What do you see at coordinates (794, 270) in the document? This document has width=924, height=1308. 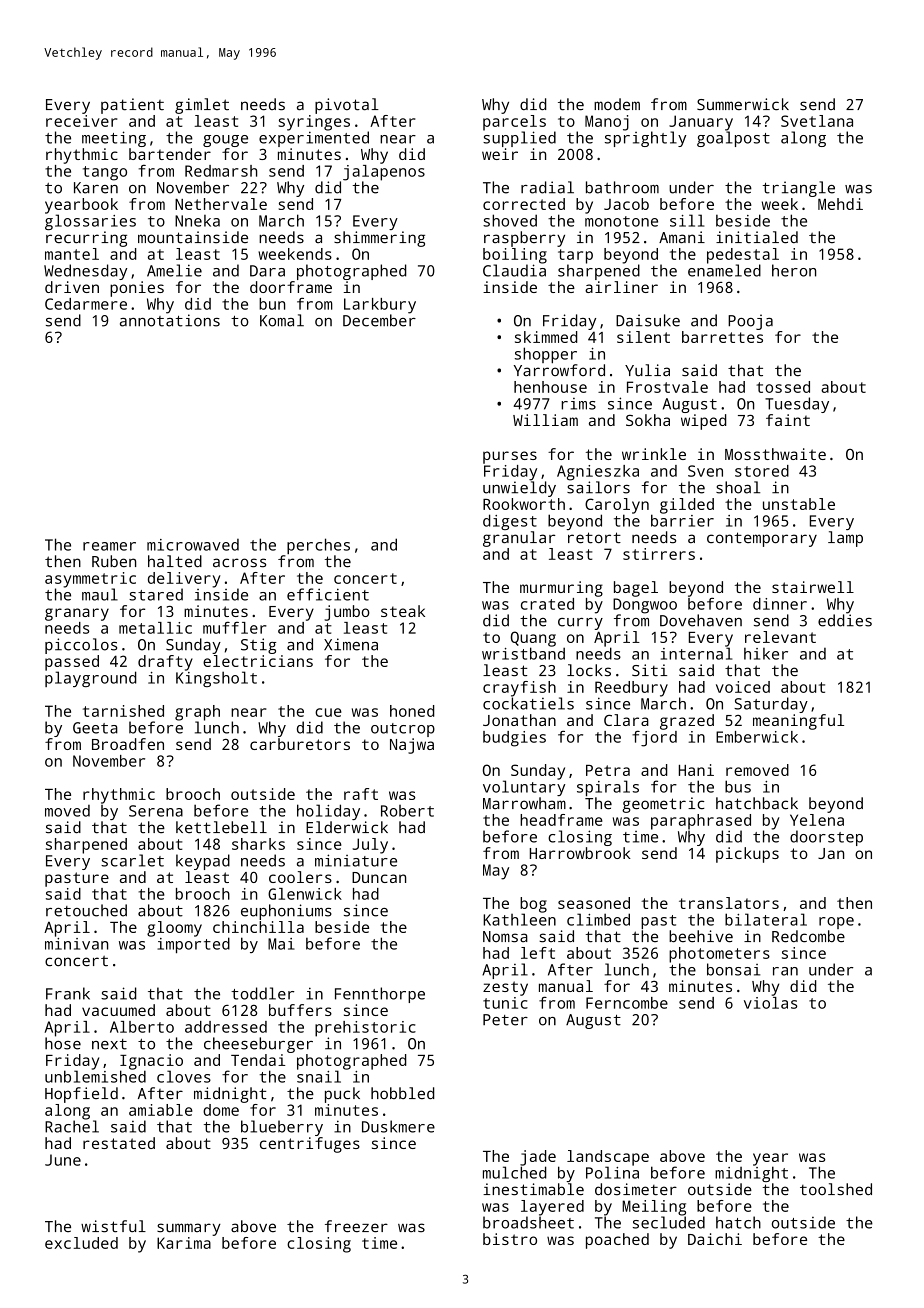 I see `heron` at bounding box center [794, 270].
